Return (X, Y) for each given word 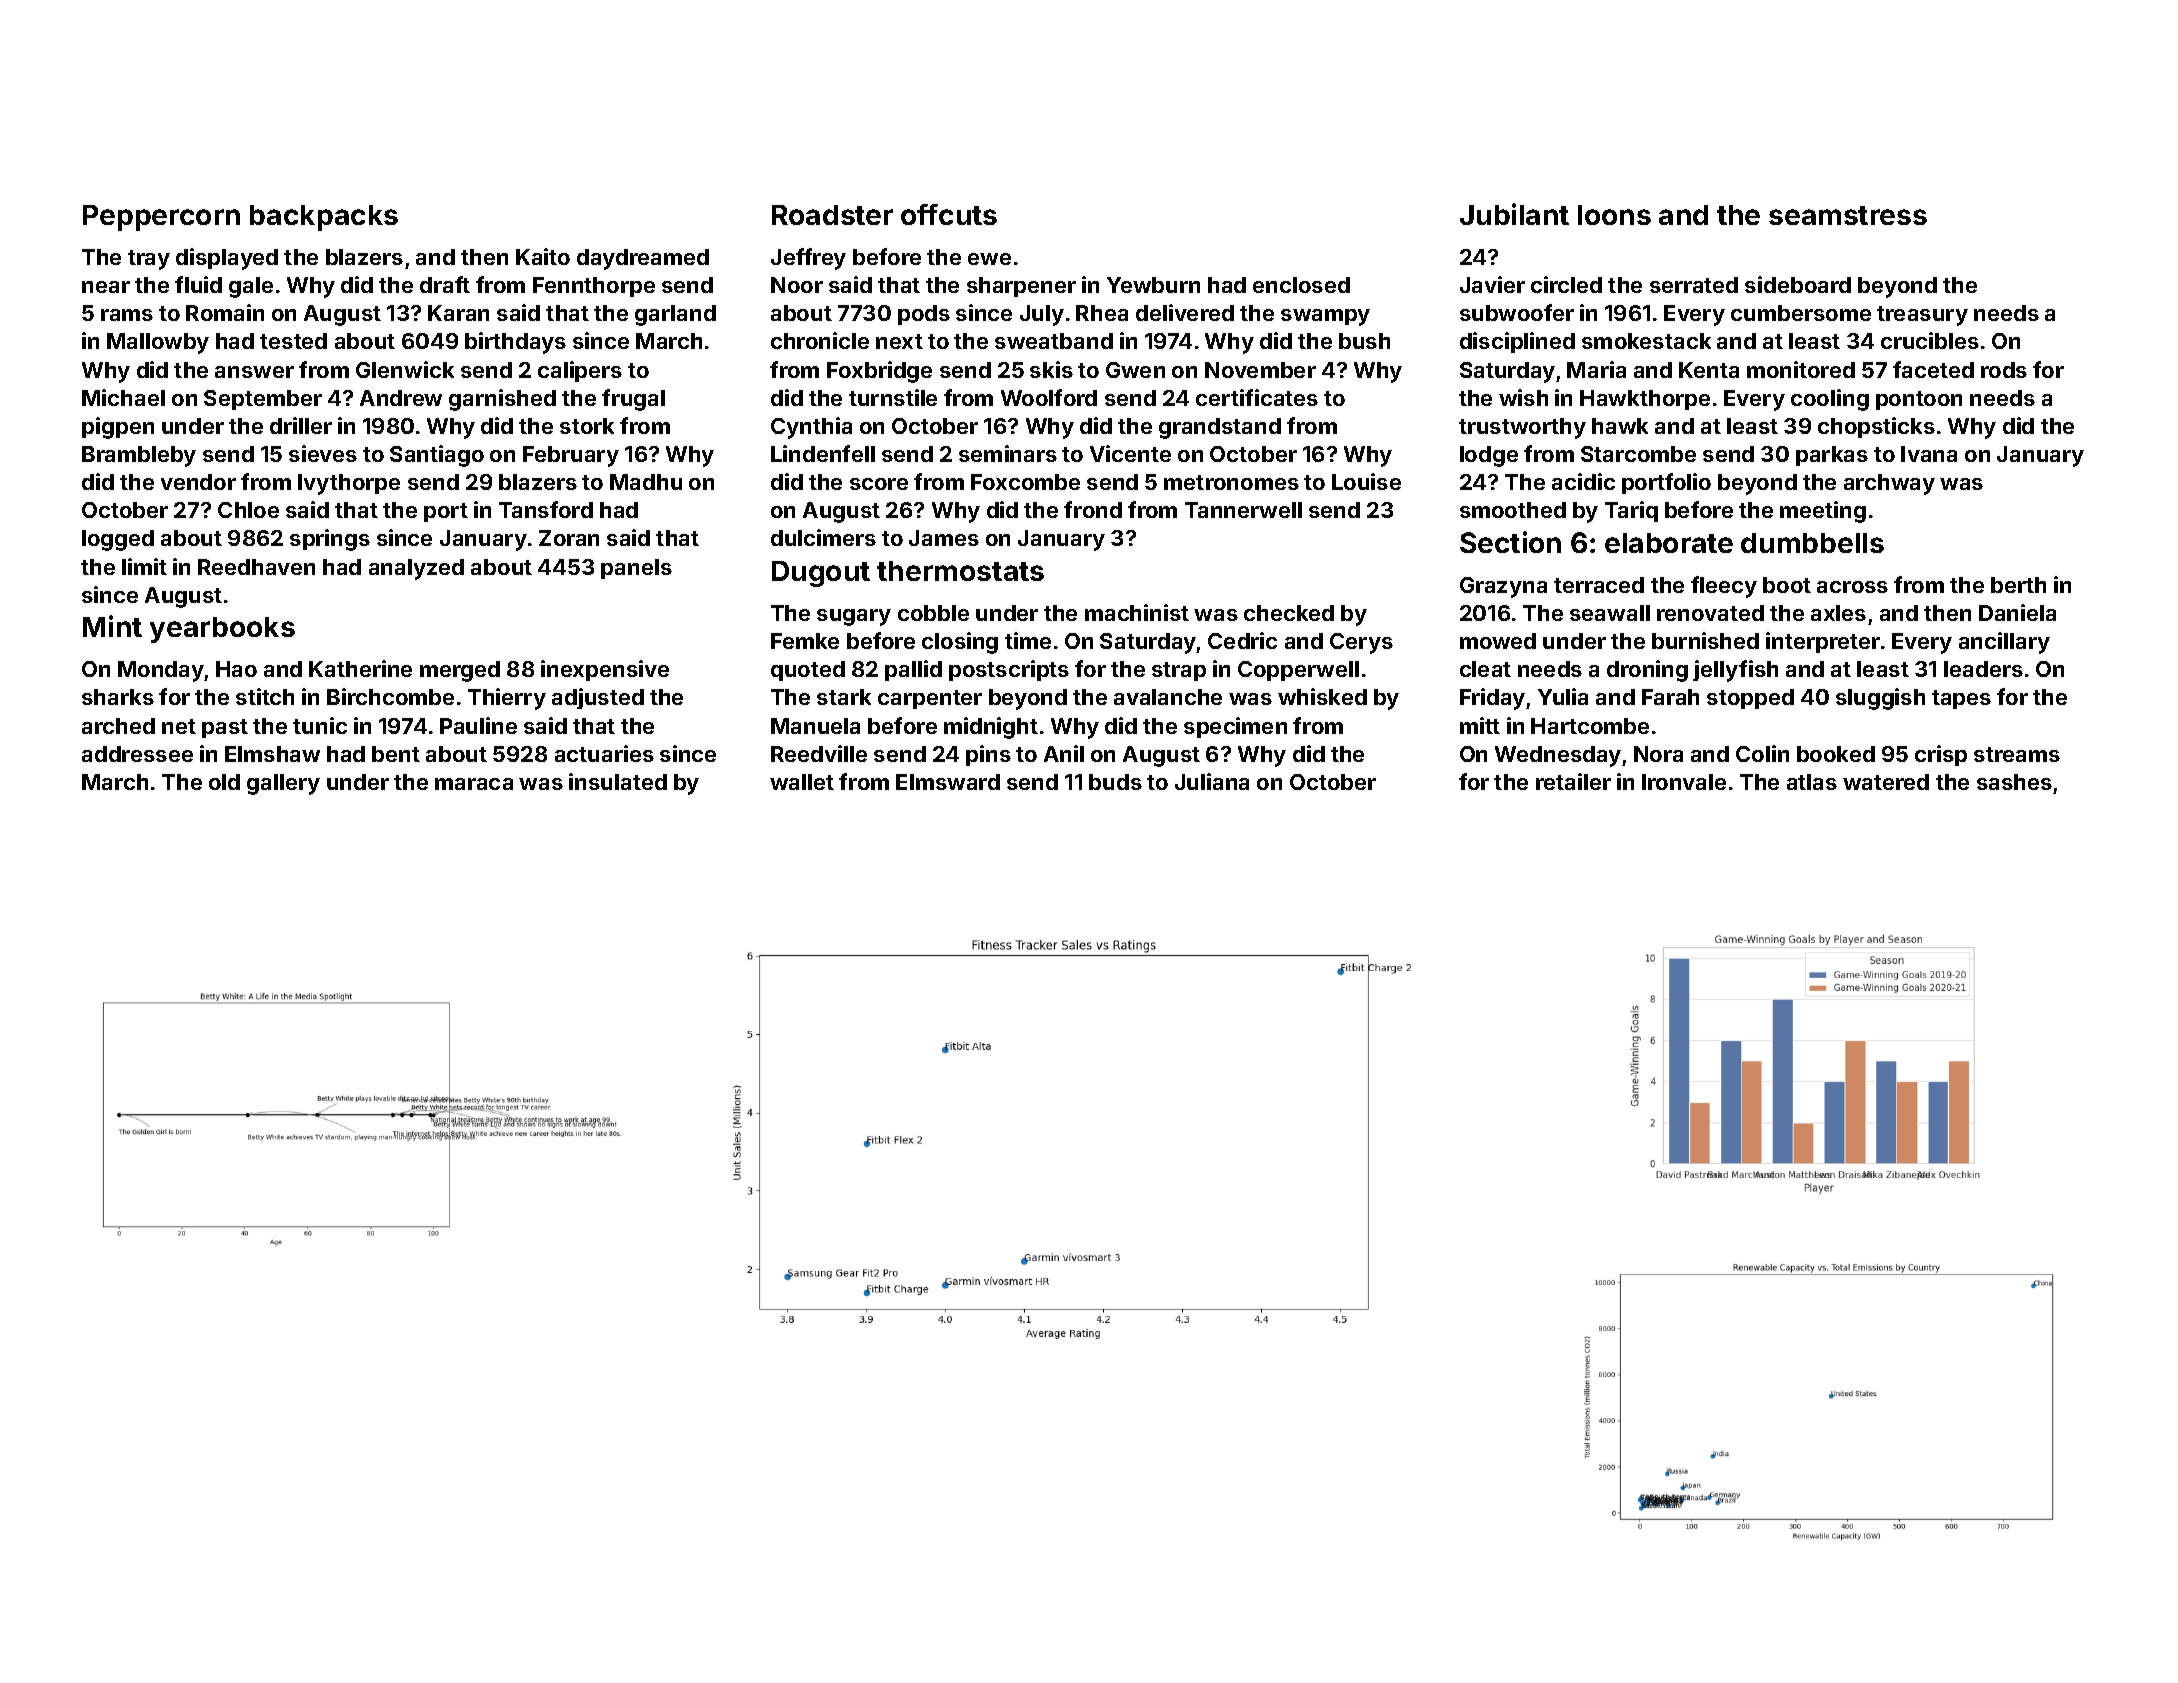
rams (127, 315)
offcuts (949, 214)
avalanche (1168, 697)
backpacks (324, 218)
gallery (283, 784)
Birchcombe (390, 696)
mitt (1480, 725)
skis (1051, 369)
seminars (1008, 453)
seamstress (1848, 215)
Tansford (546, 509)
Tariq (1631, 511)
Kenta (1709, 370)
